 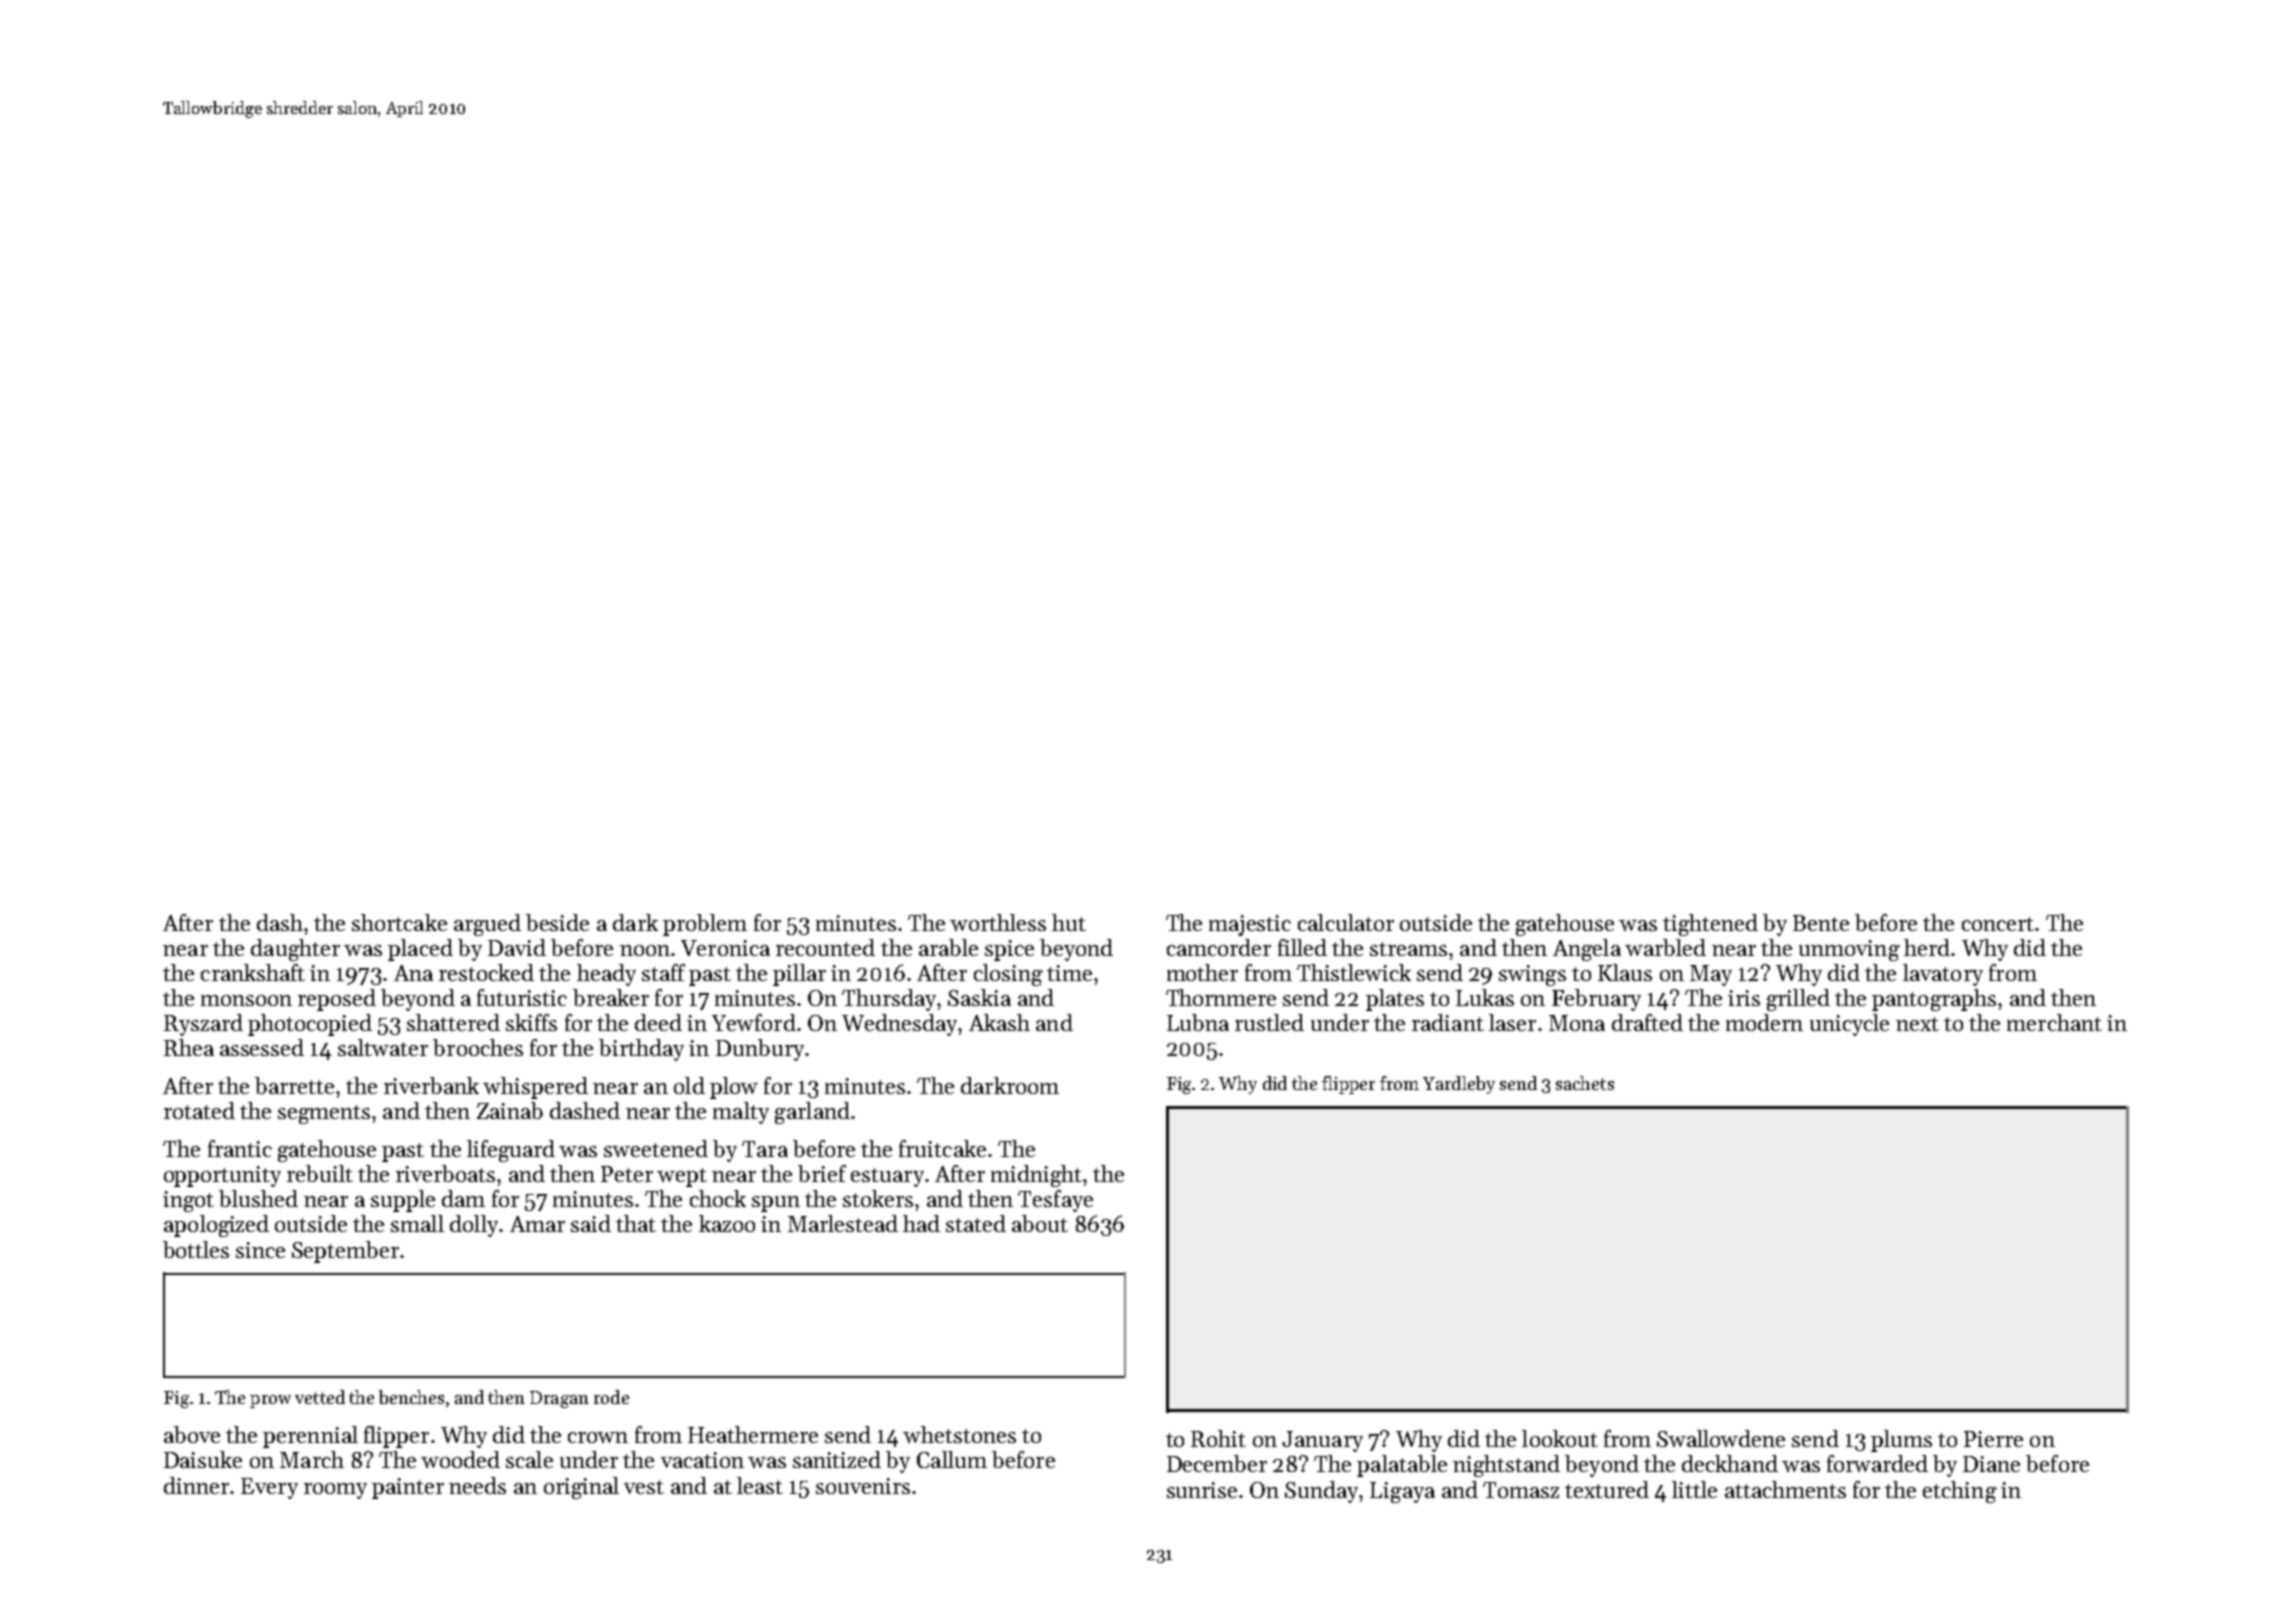 What do you see at coordinates (611, 1397) in the screenshot?
I see `rode` at bounding box center [611, 1397].
